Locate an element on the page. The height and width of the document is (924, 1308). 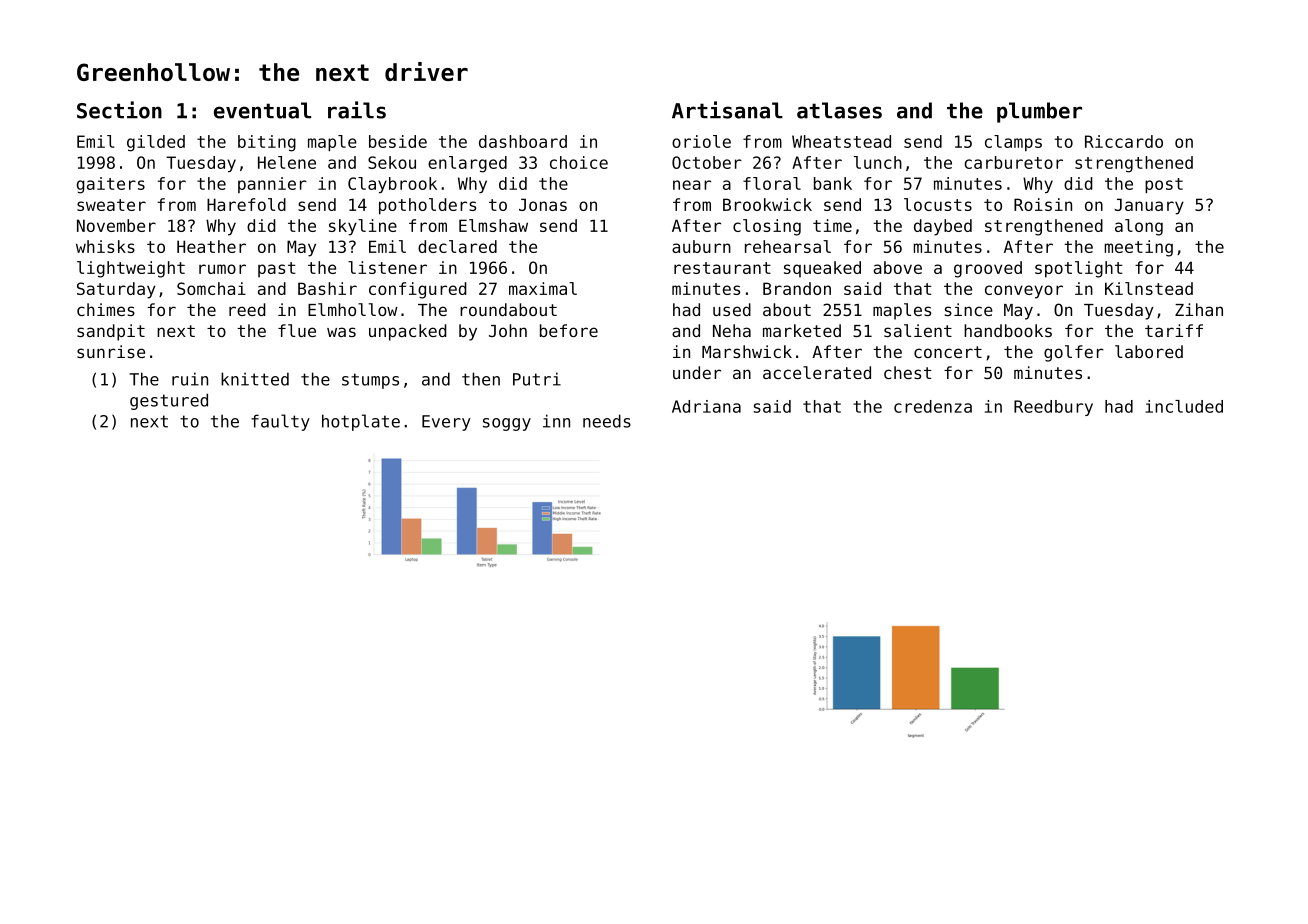
carburetor is located at coordinates (1013, 162).
